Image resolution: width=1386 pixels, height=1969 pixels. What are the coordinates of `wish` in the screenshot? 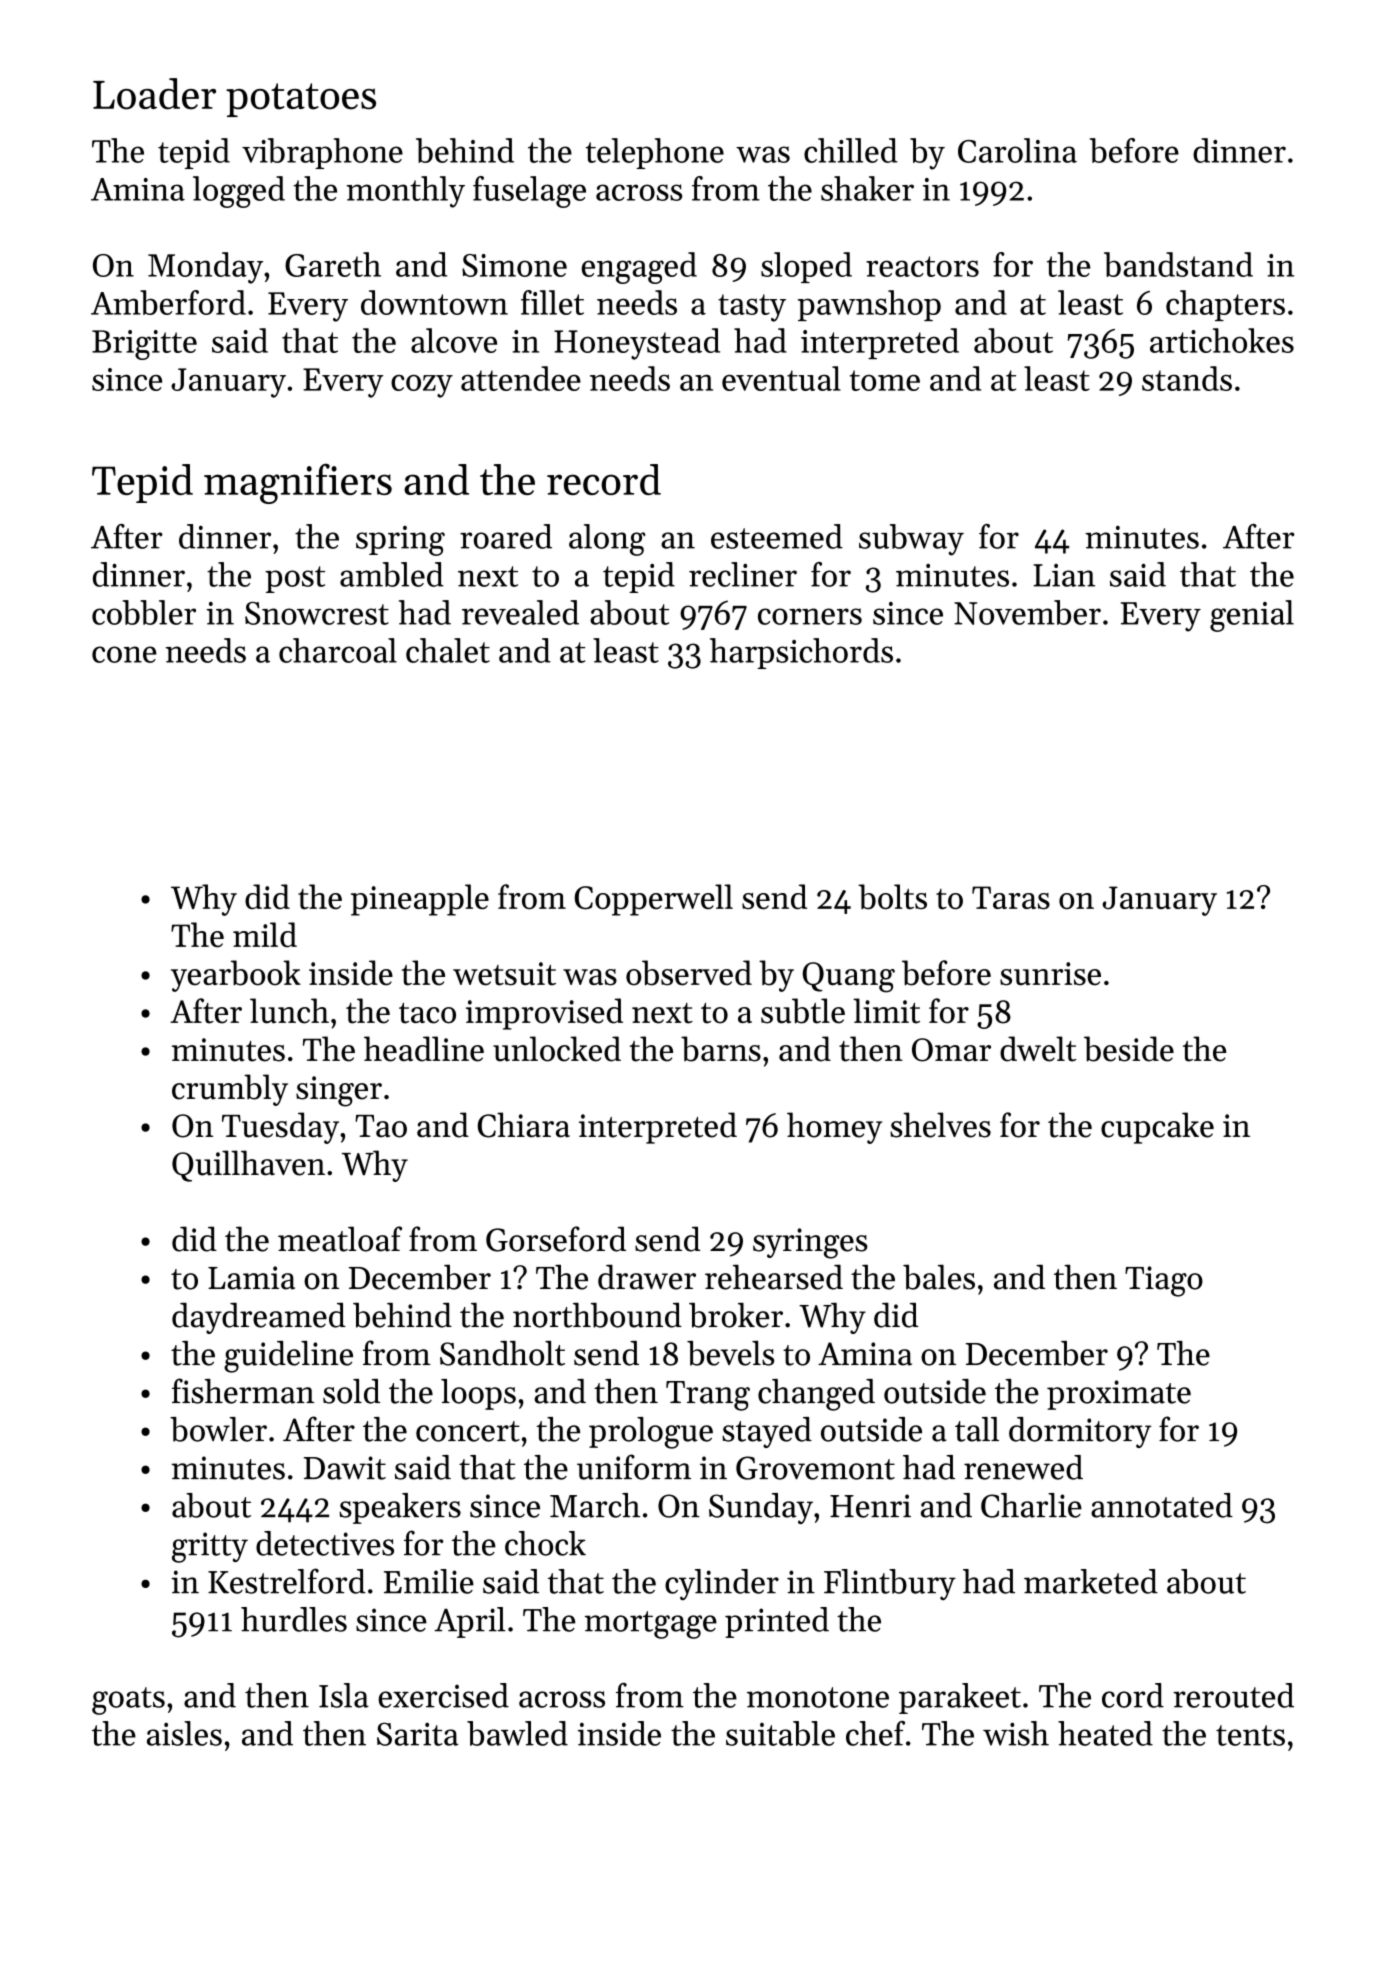 It's located at (1016, 1733).
